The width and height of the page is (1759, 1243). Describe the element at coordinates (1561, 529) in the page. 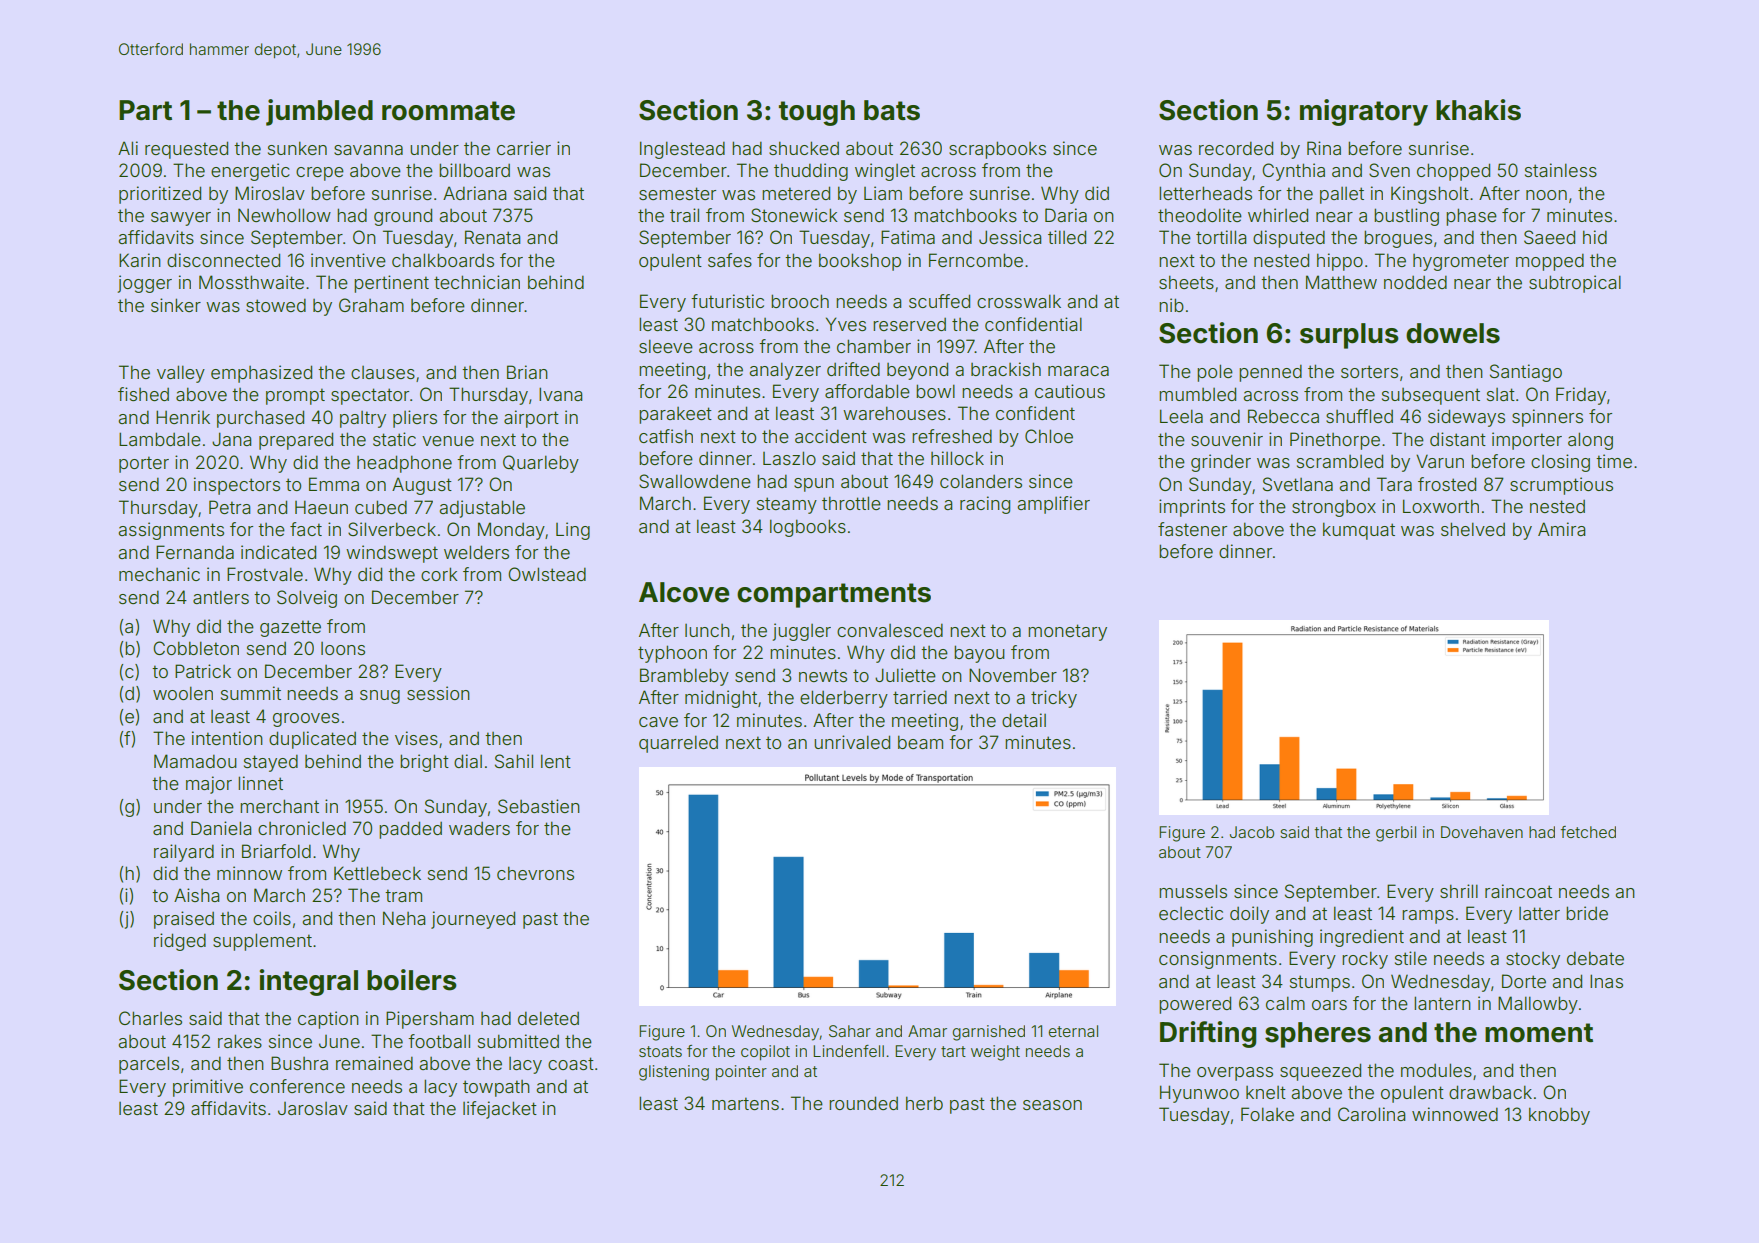

I see `Amira` at that location.
